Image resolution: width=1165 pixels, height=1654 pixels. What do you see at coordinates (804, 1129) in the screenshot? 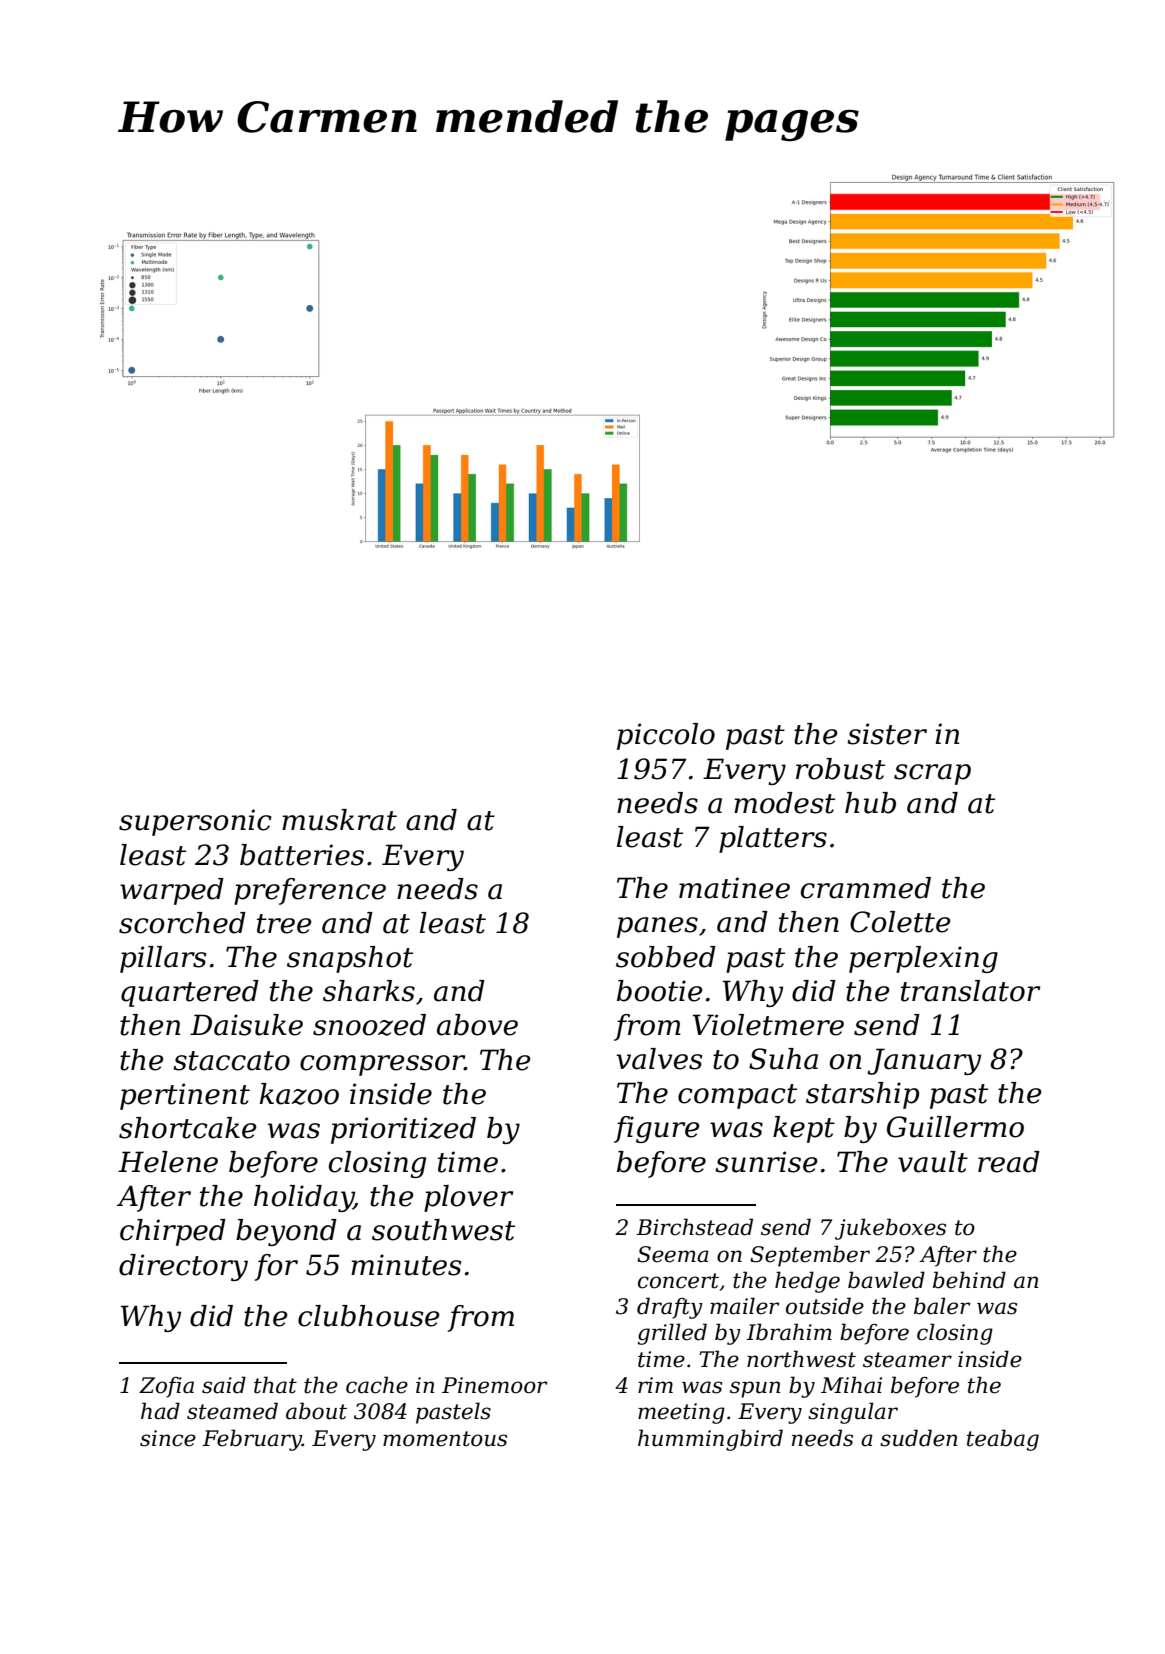
I see `kept` at bounding box center [804, 1129].
